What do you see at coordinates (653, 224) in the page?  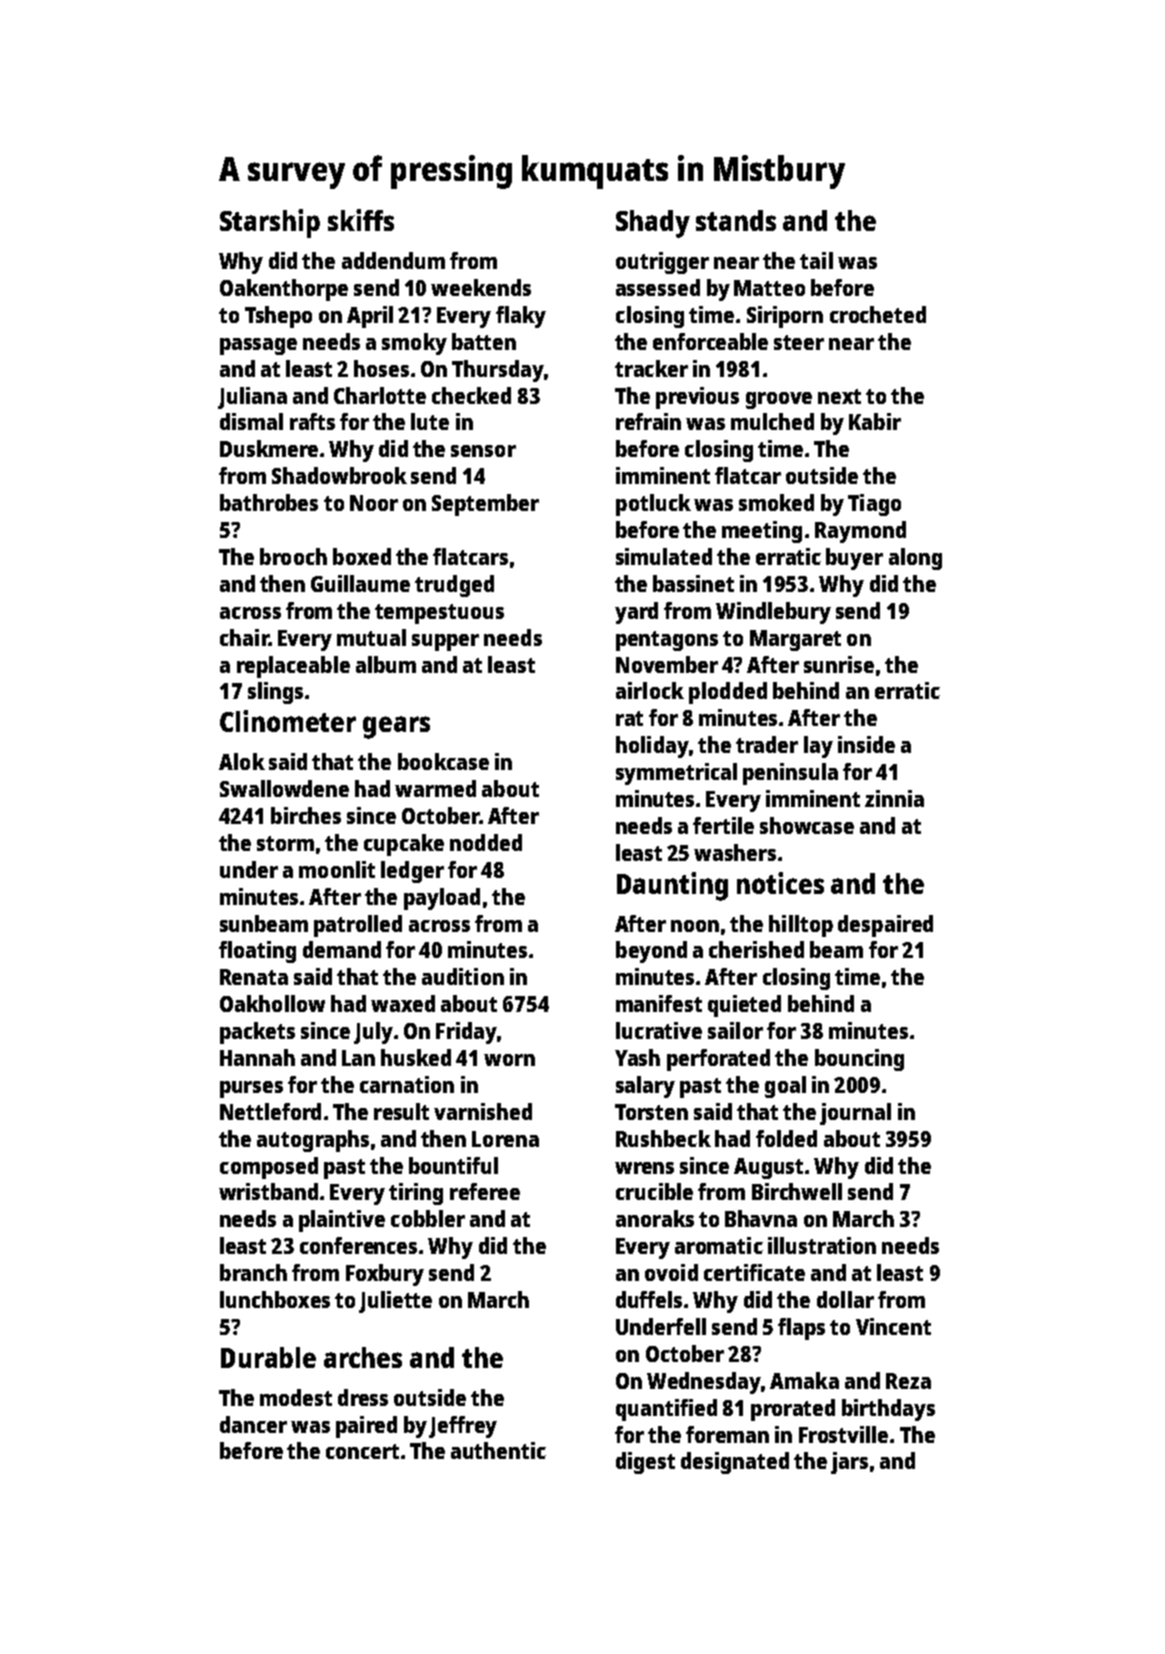 I see `Shady` at bounding box center [653, 224].
